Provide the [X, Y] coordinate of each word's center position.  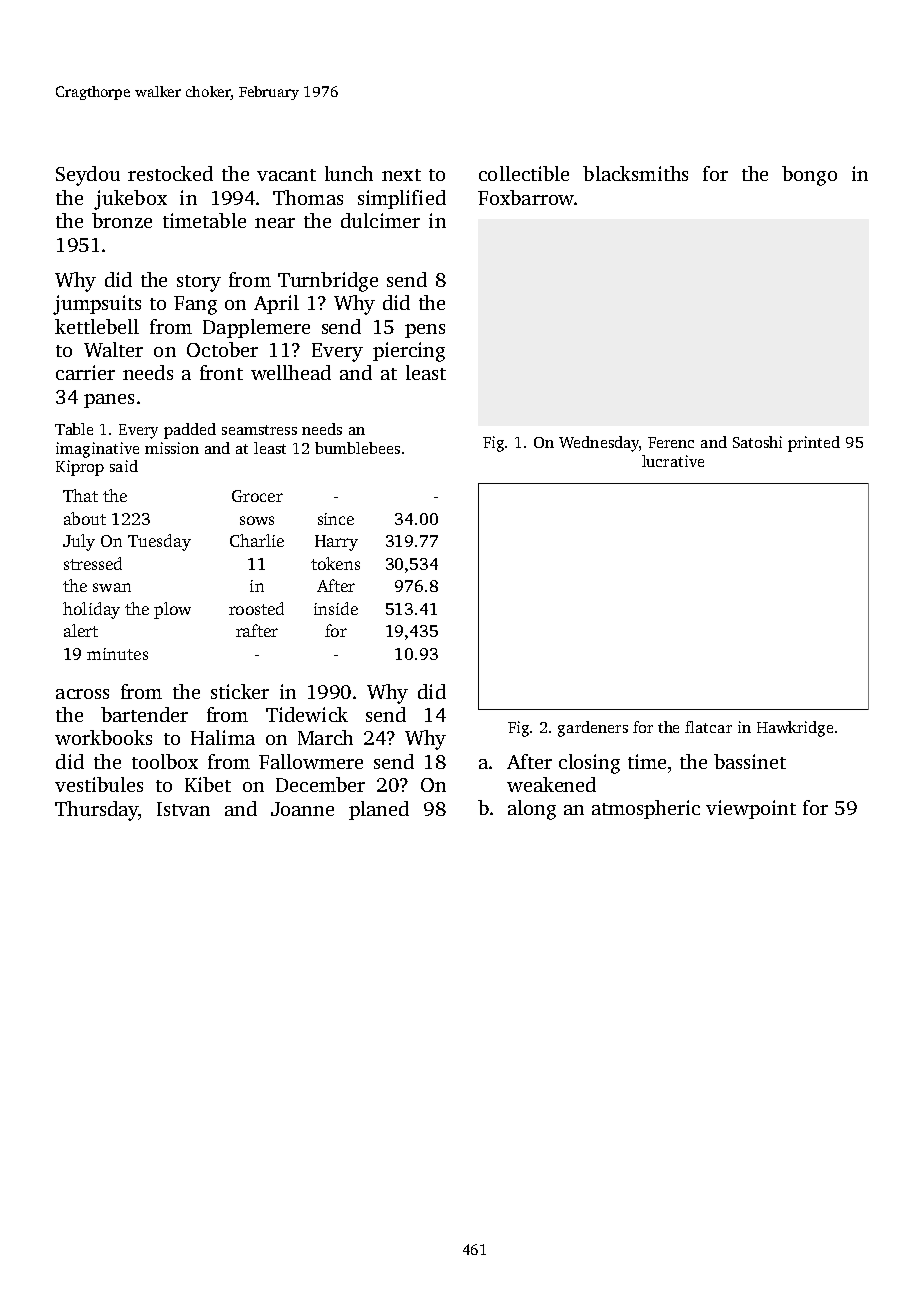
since [336, 519]
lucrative [673, 461]
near [275, 223]
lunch [349, 173]
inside [336, 608]
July [79, 542]
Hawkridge [795, 729]
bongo [809, 176]
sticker [240, 691]
